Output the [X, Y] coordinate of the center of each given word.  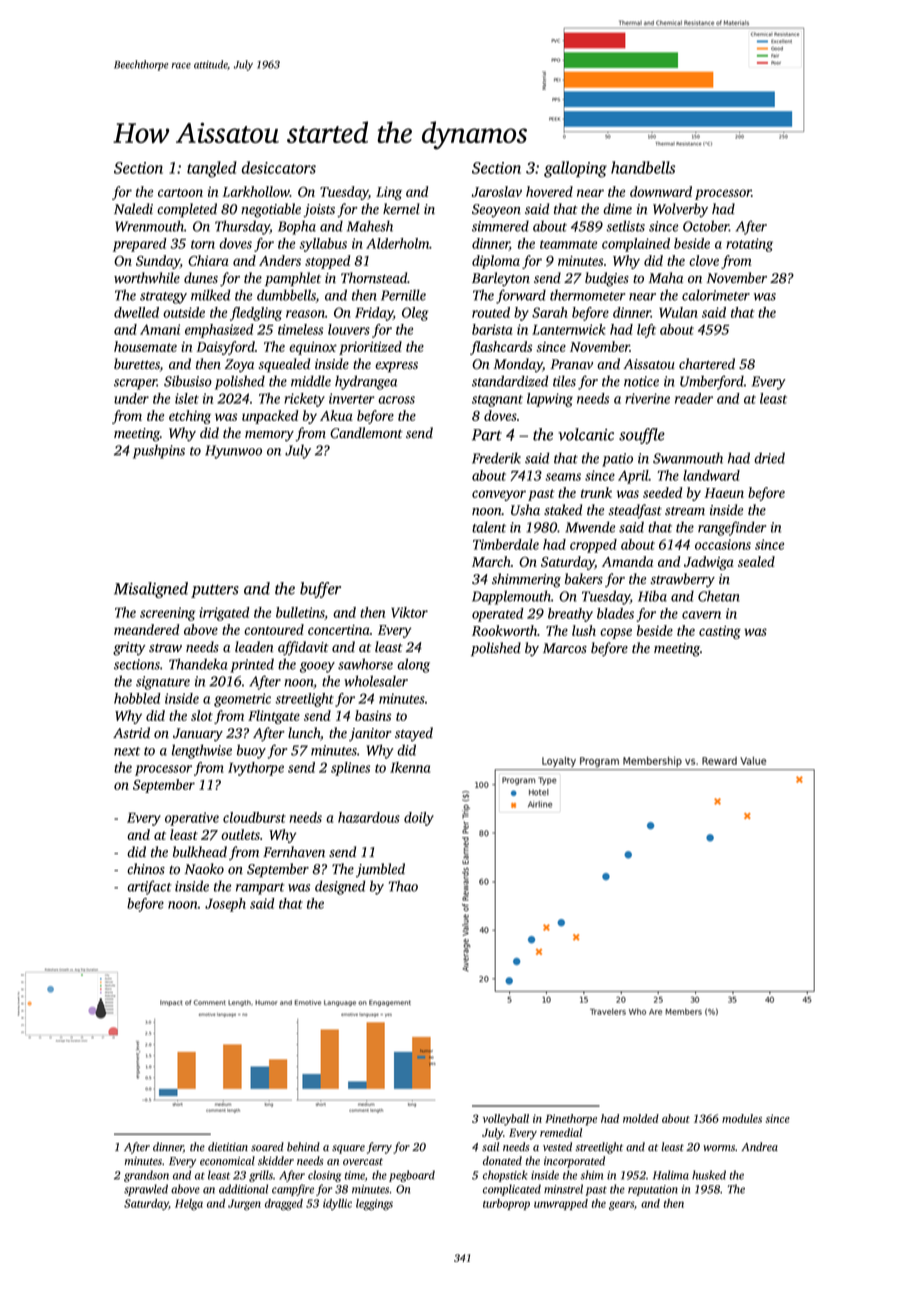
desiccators [279, 167]
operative [192, 819]
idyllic [337, 1204]
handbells [643, 167]
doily [419, 819]
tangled [212, 169]
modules [742, 1118]
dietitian [228, 1146]
